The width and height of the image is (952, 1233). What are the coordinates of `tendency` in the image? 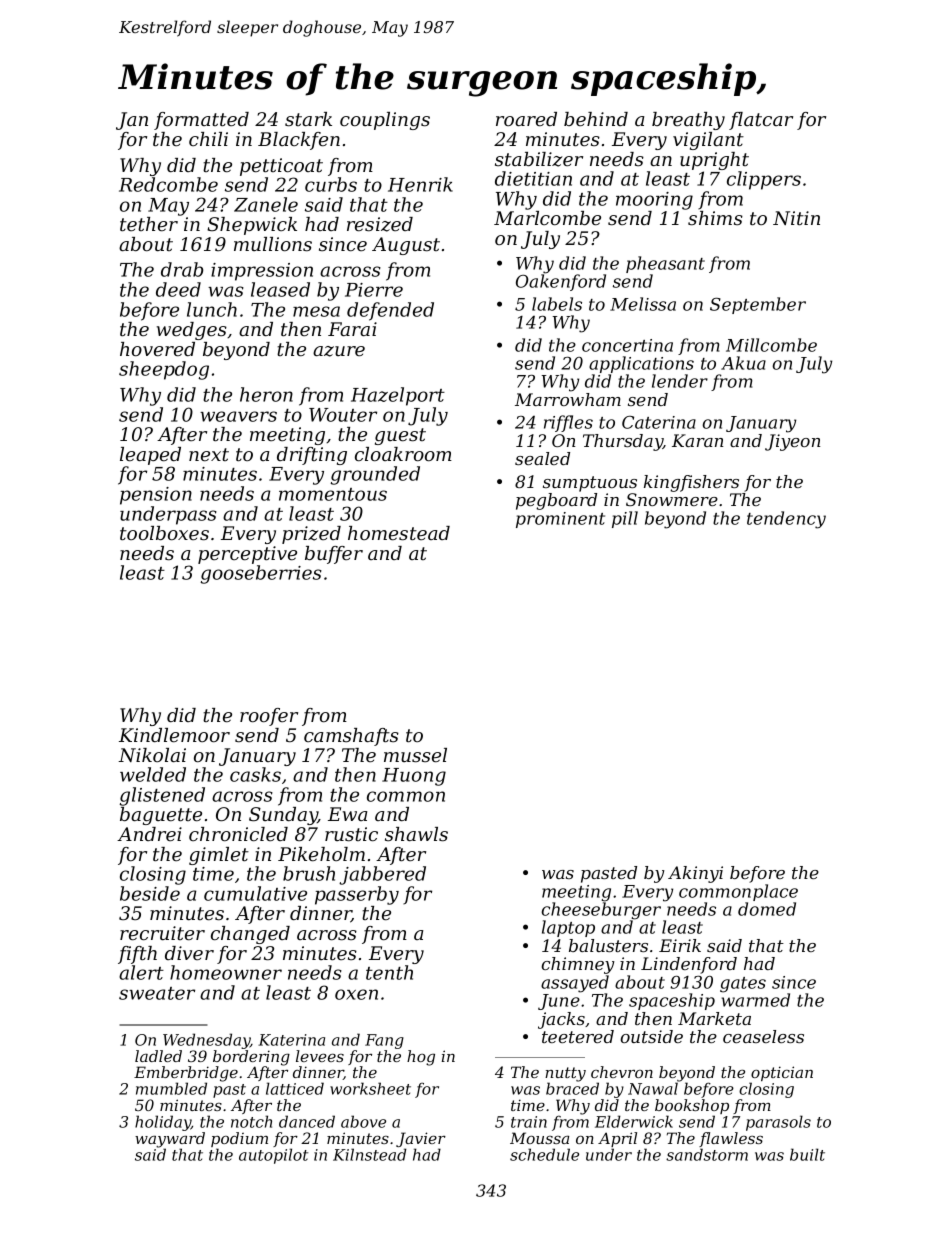 It's located at (786, 520).
